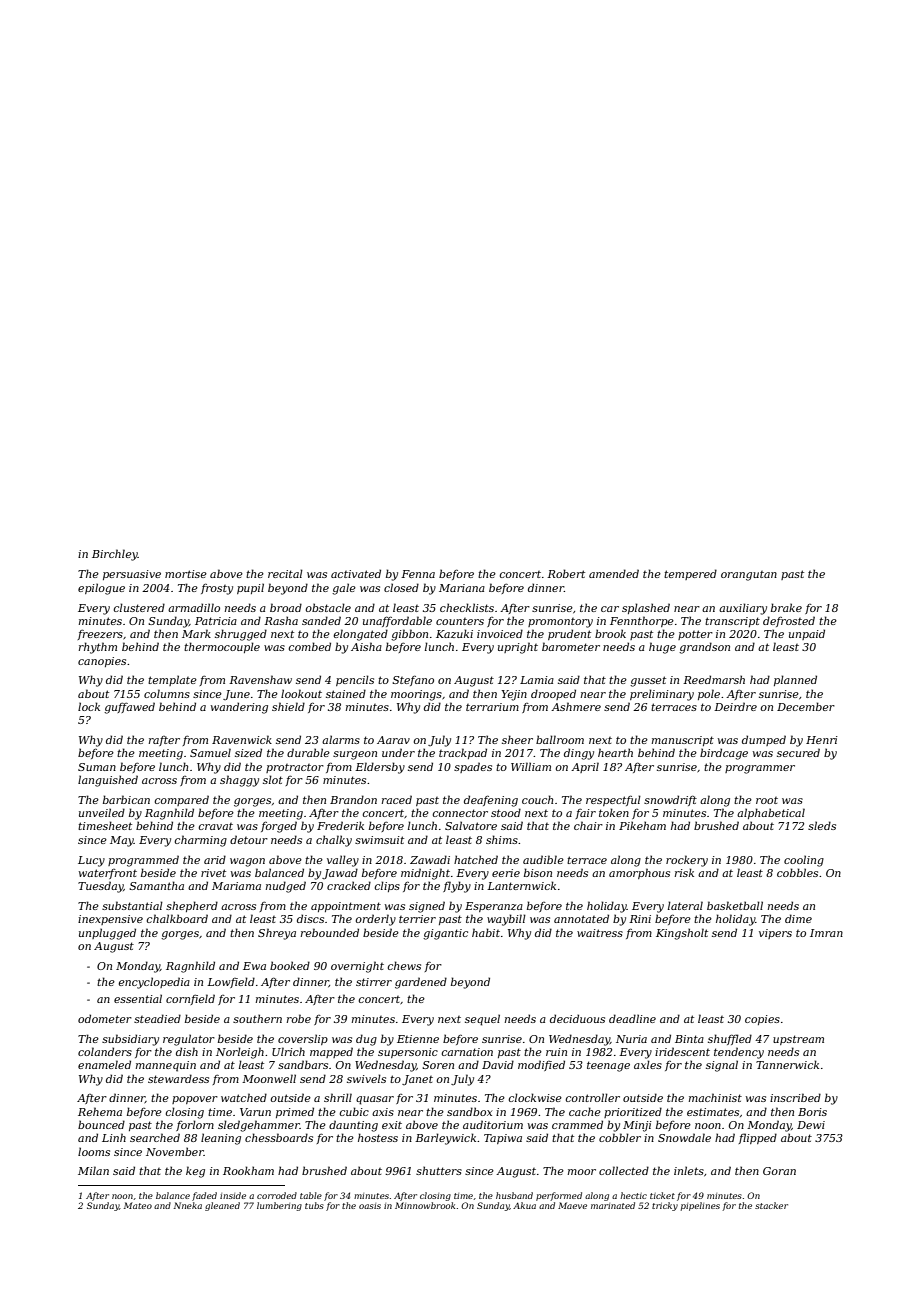 Image resolution: width=924 pixels, height=1308 pixels. Describe the element at coordinates (222, 647) in the document. I see `thermocouple` at that location.
